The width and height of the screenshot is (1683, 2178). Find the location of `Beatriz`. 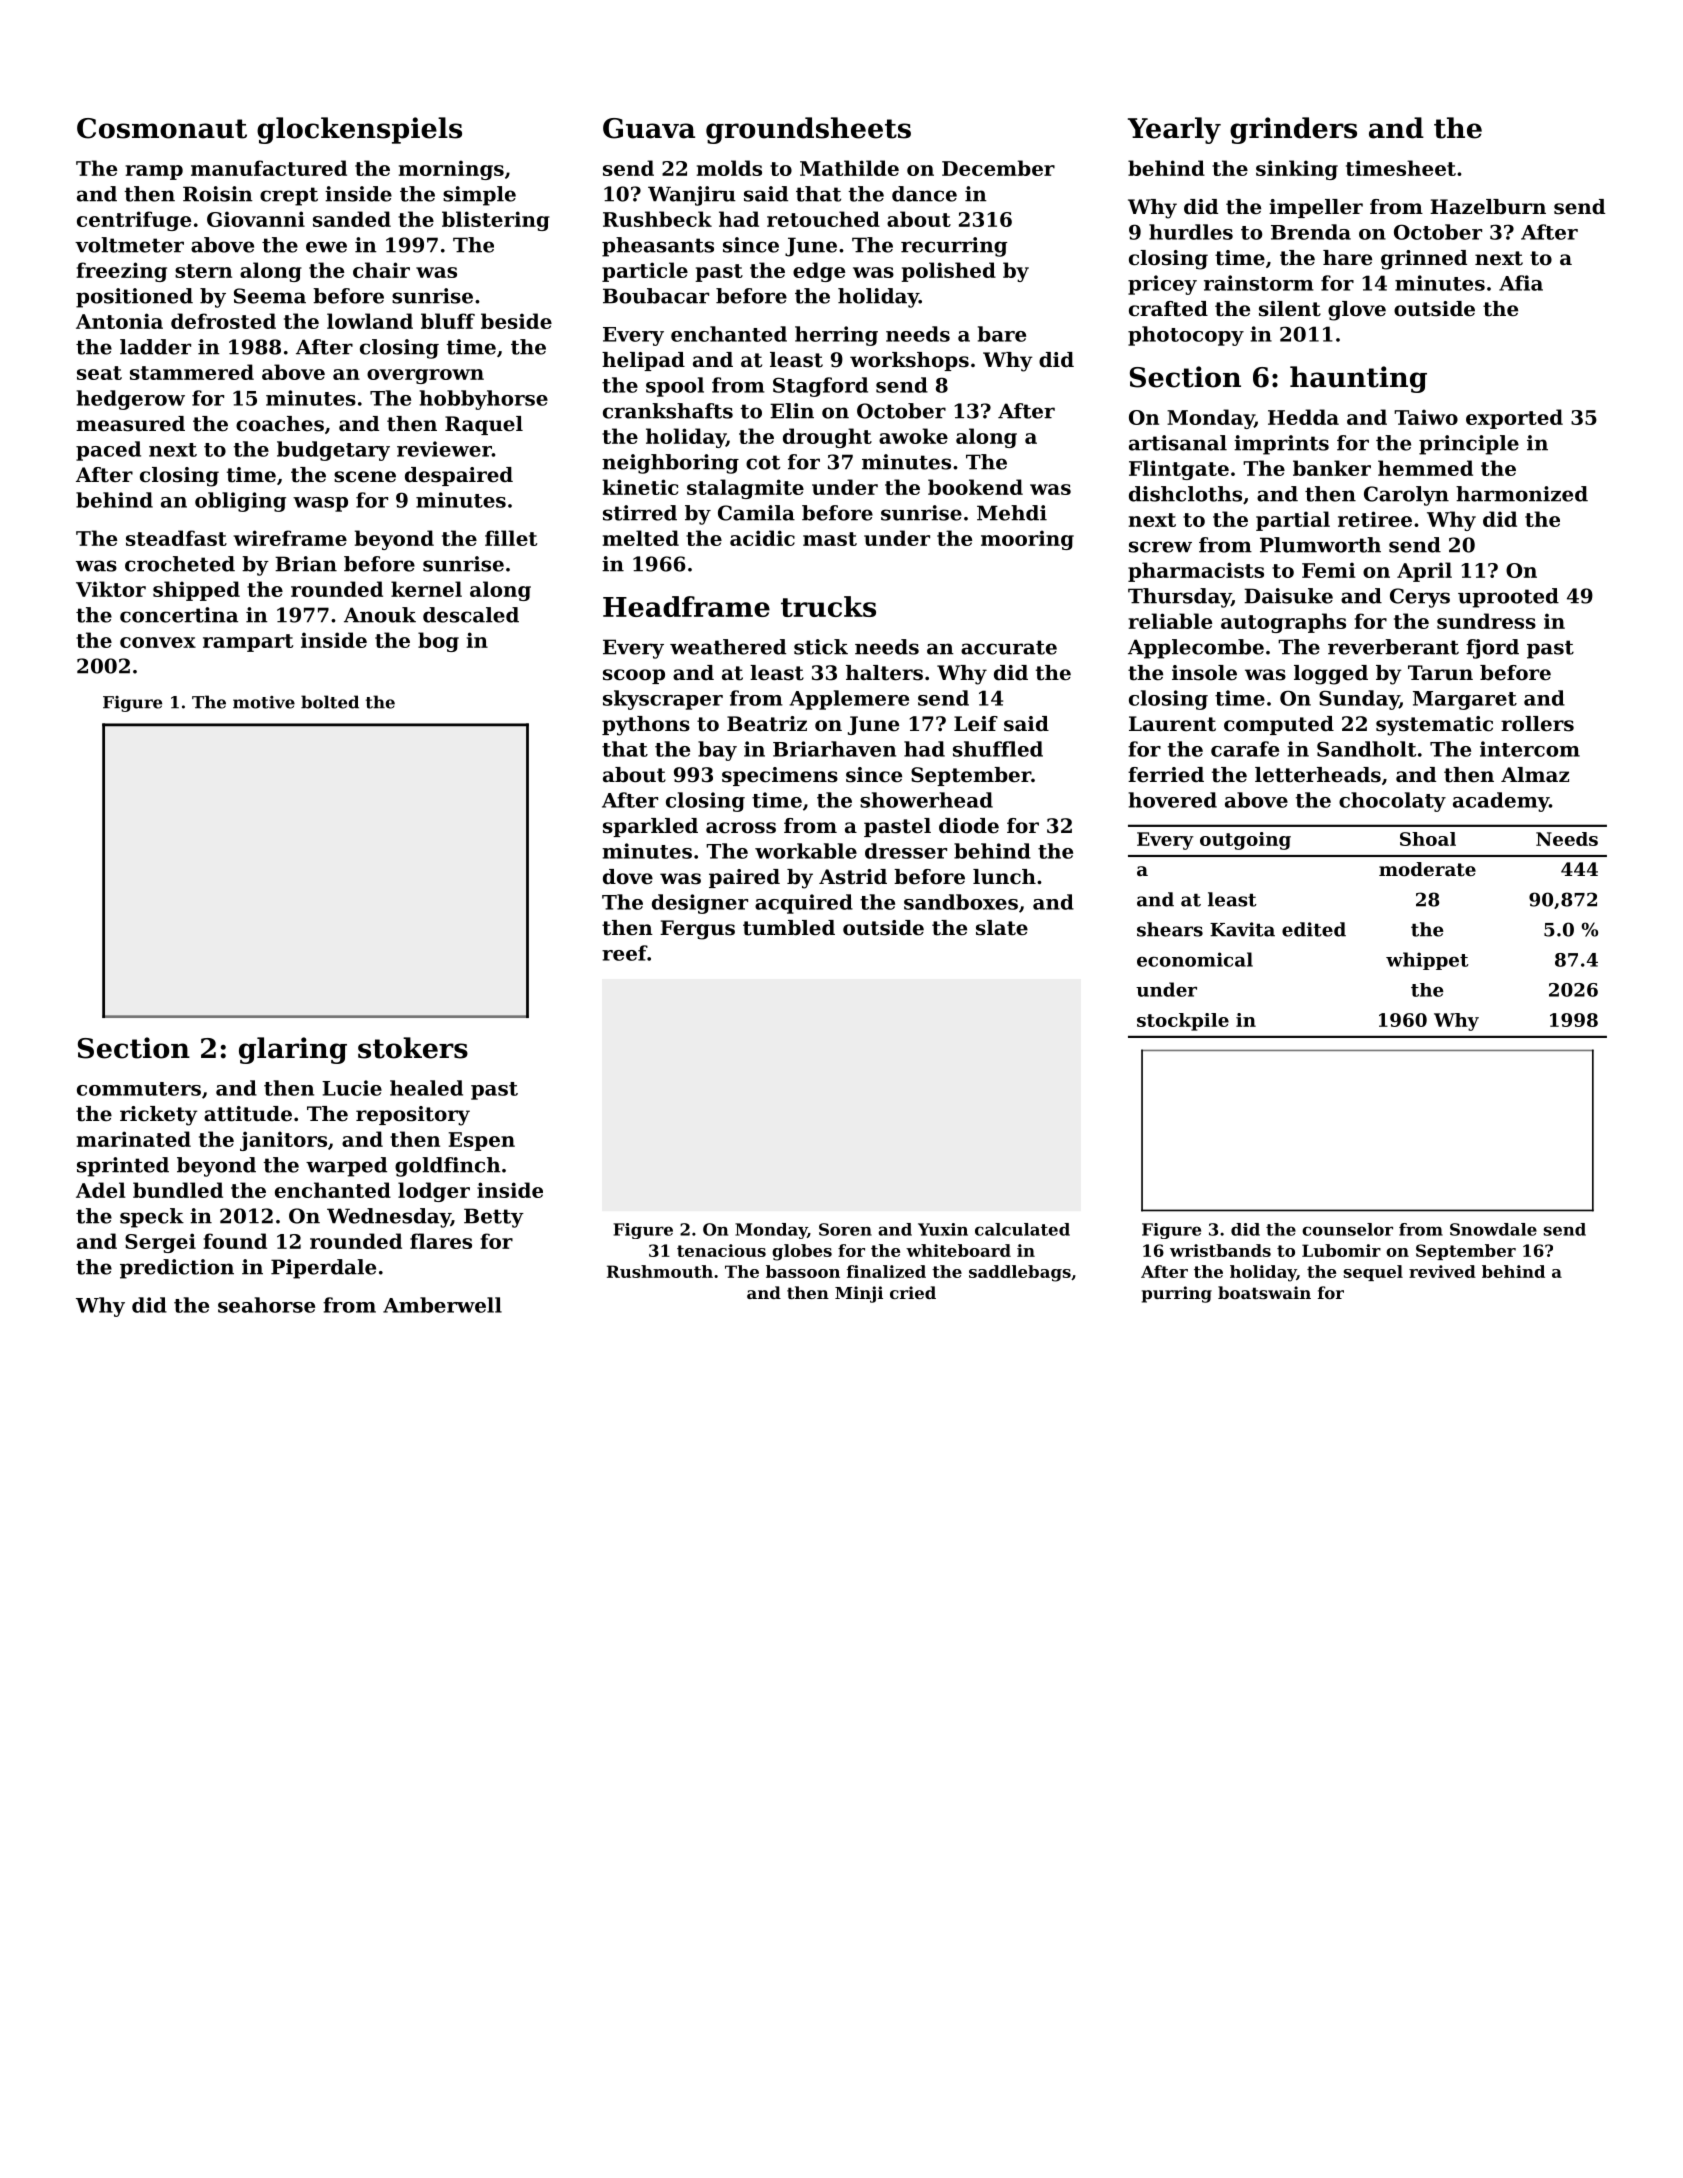

Beatriz is located at coordinates (767, 724).
